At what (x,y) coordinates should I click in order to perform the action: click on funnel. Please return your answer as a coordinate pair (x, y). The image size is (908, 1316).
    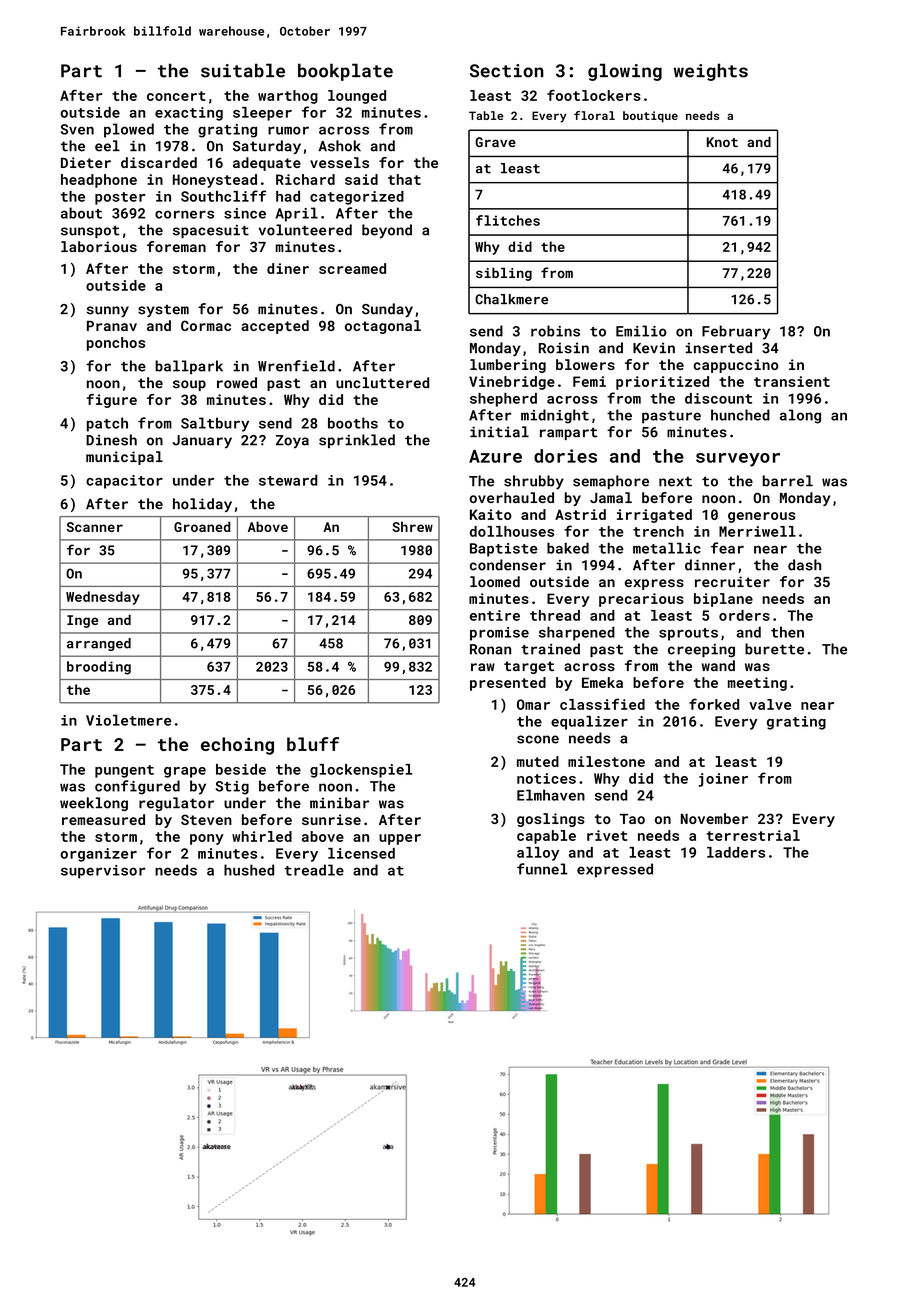
    Looking at the image, I should click on (542, 869).
